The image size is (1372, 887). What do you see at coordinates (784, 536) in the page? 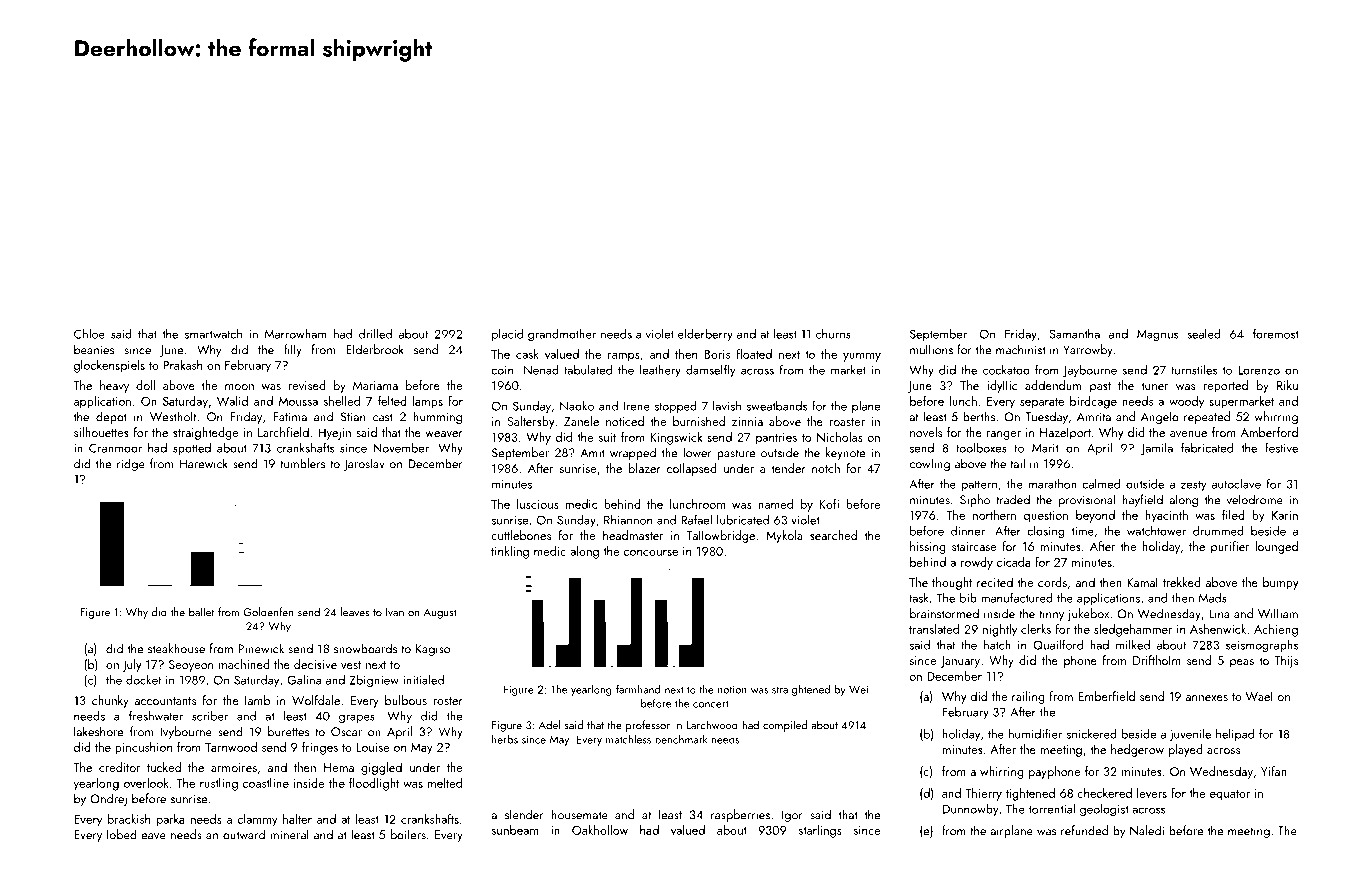
I see `Mykola` at bounding box center [784, 536].
